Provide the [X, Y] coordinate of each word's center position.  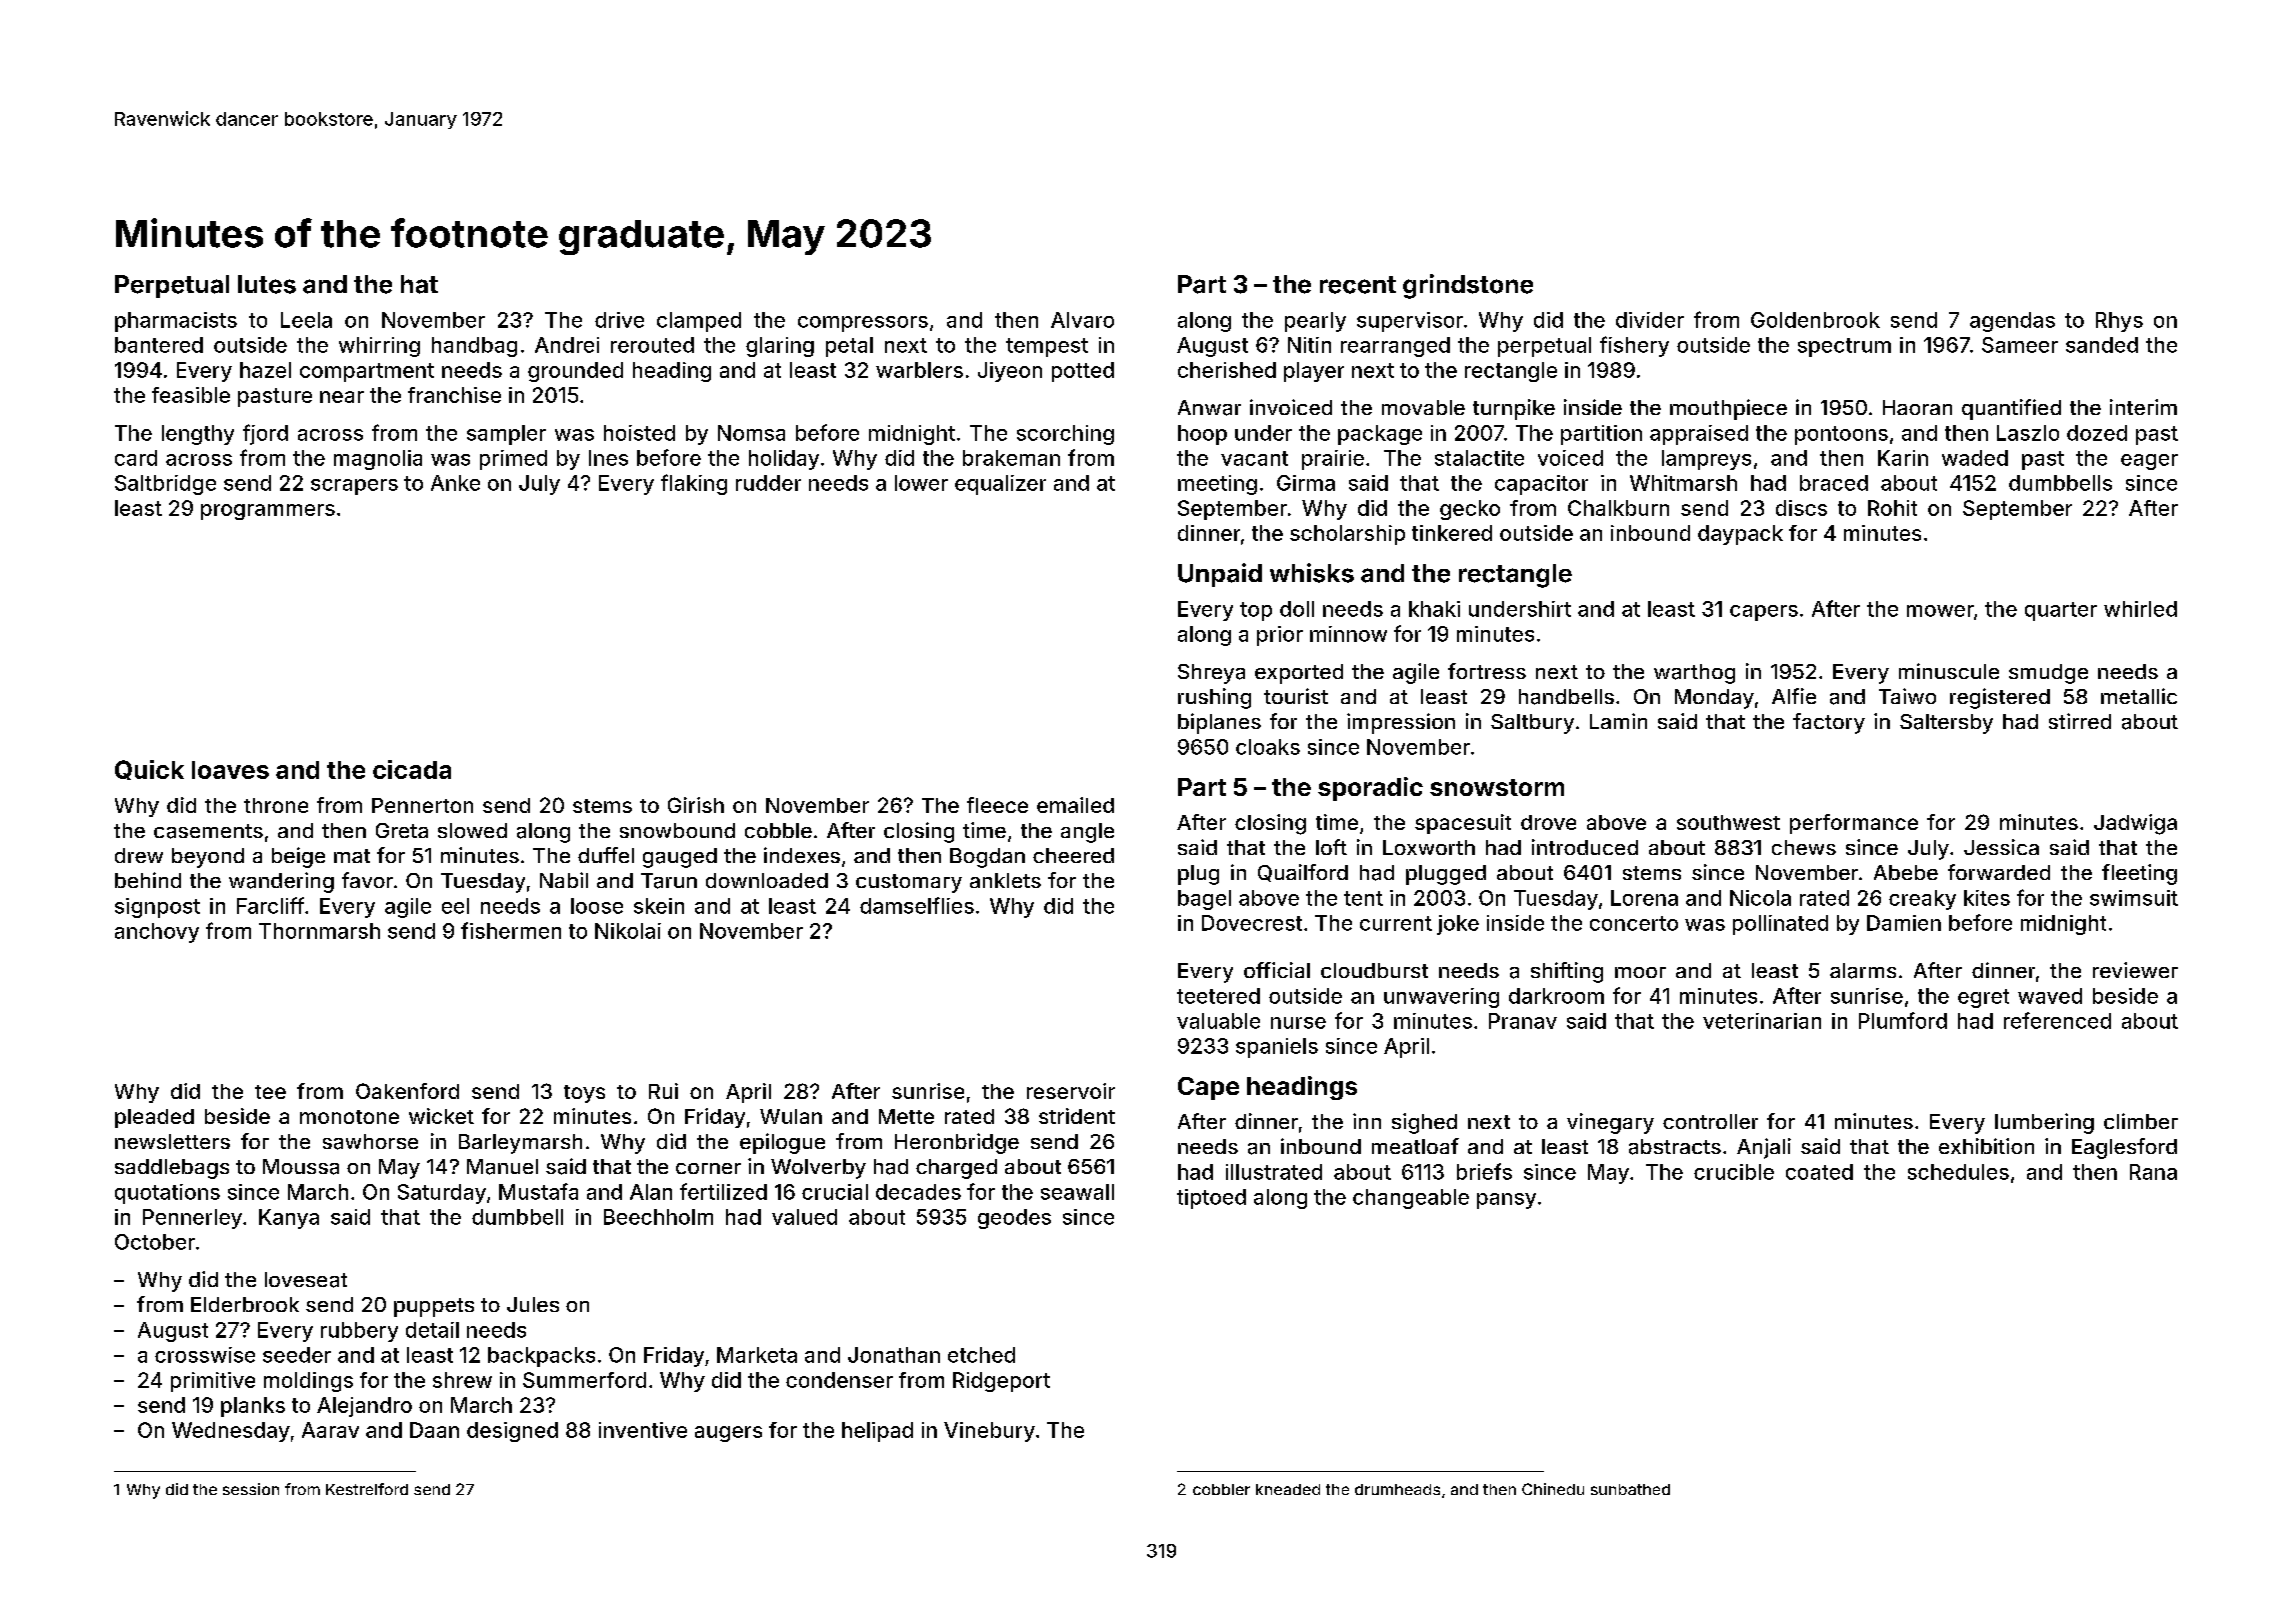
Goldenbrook [1815, 320]
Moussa [301, 1167]
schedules [1958, 1172]
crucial [835, 1192]
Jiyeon [1010, 372]
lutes [267, 284]
